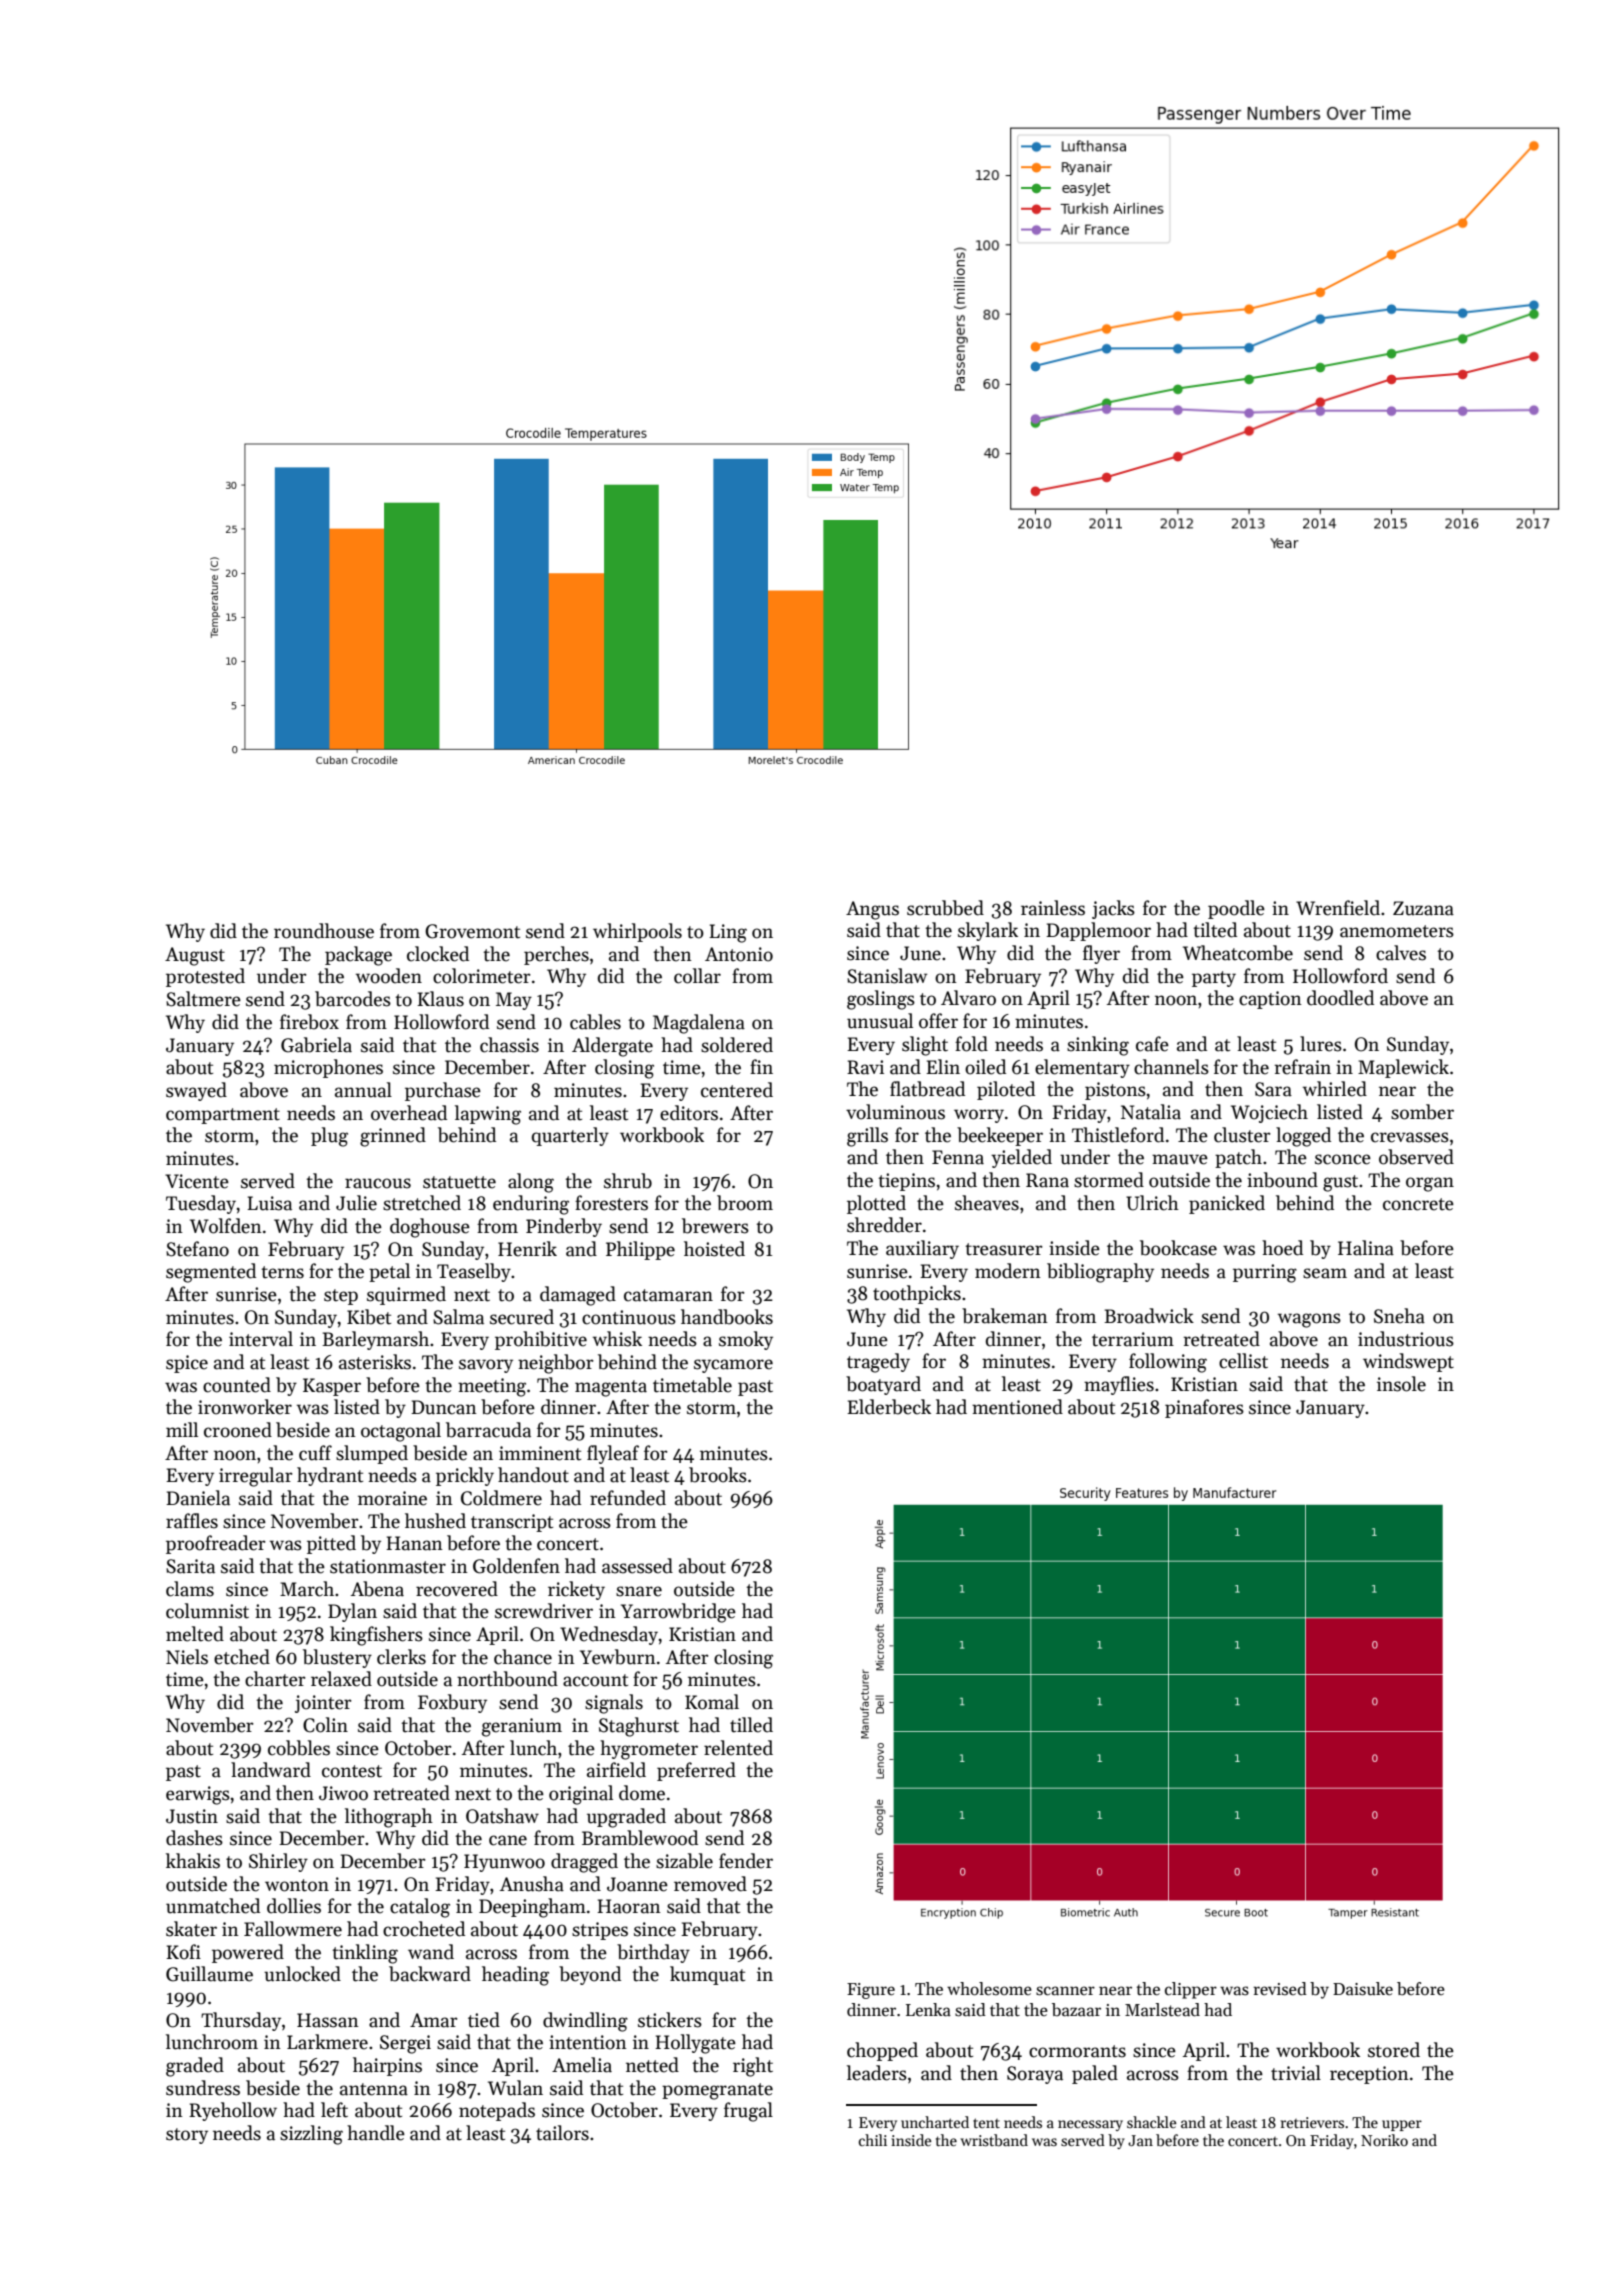 This screenshot has height=2292, width=1620. I want to click on Sneha, so click(1399, 1316).
